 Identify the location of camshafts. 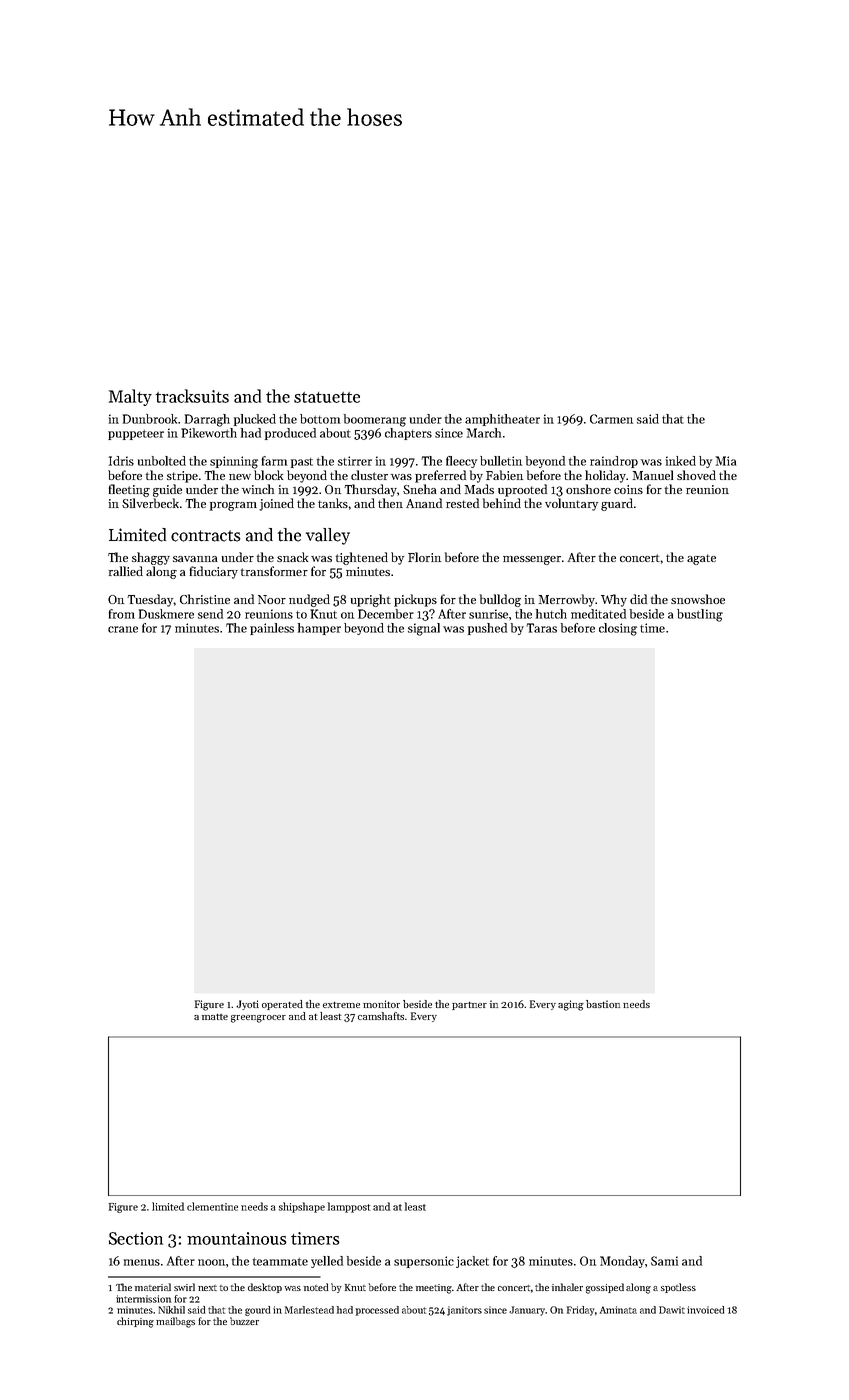
(381, 1016).
